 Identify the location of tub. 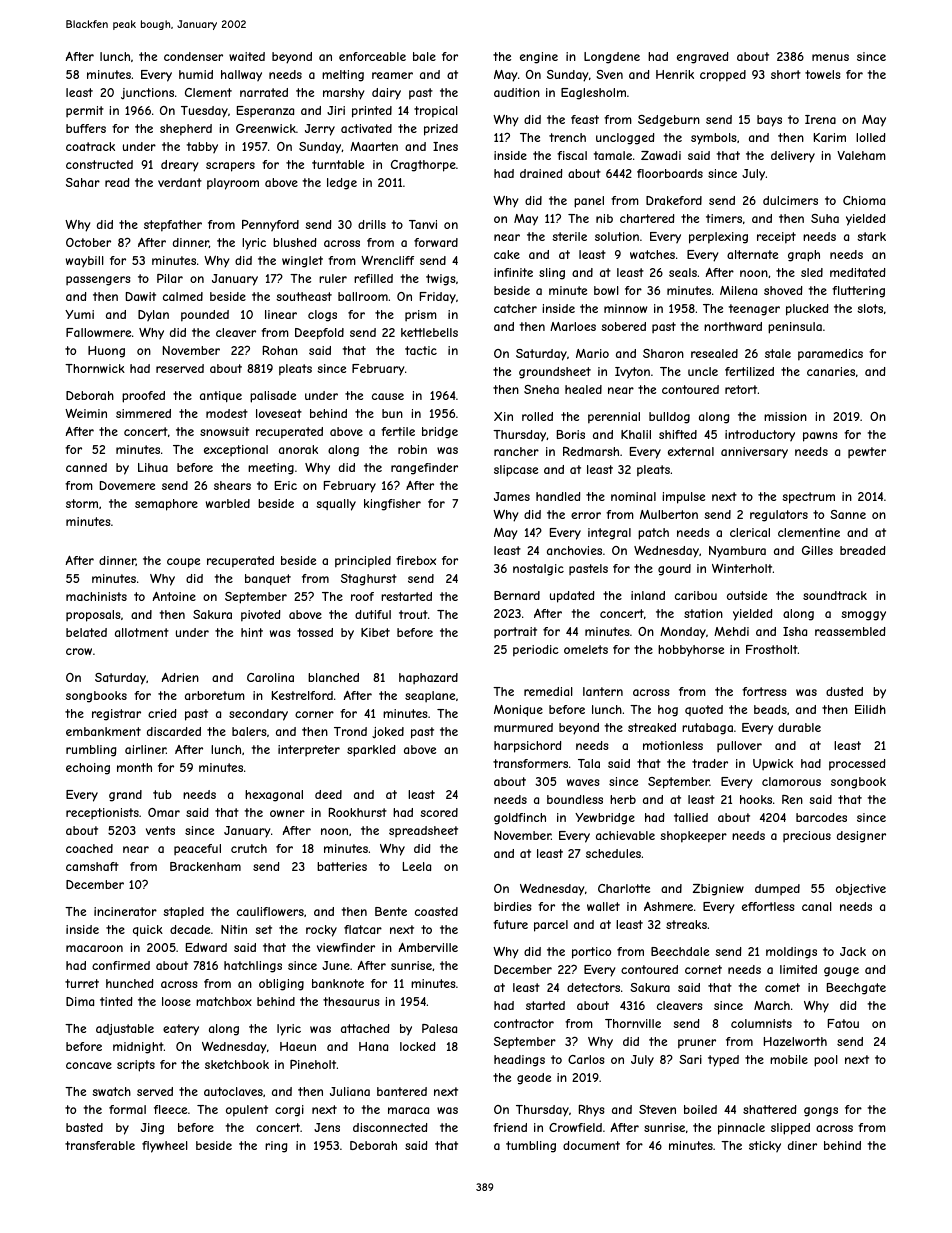
(162, 794).
